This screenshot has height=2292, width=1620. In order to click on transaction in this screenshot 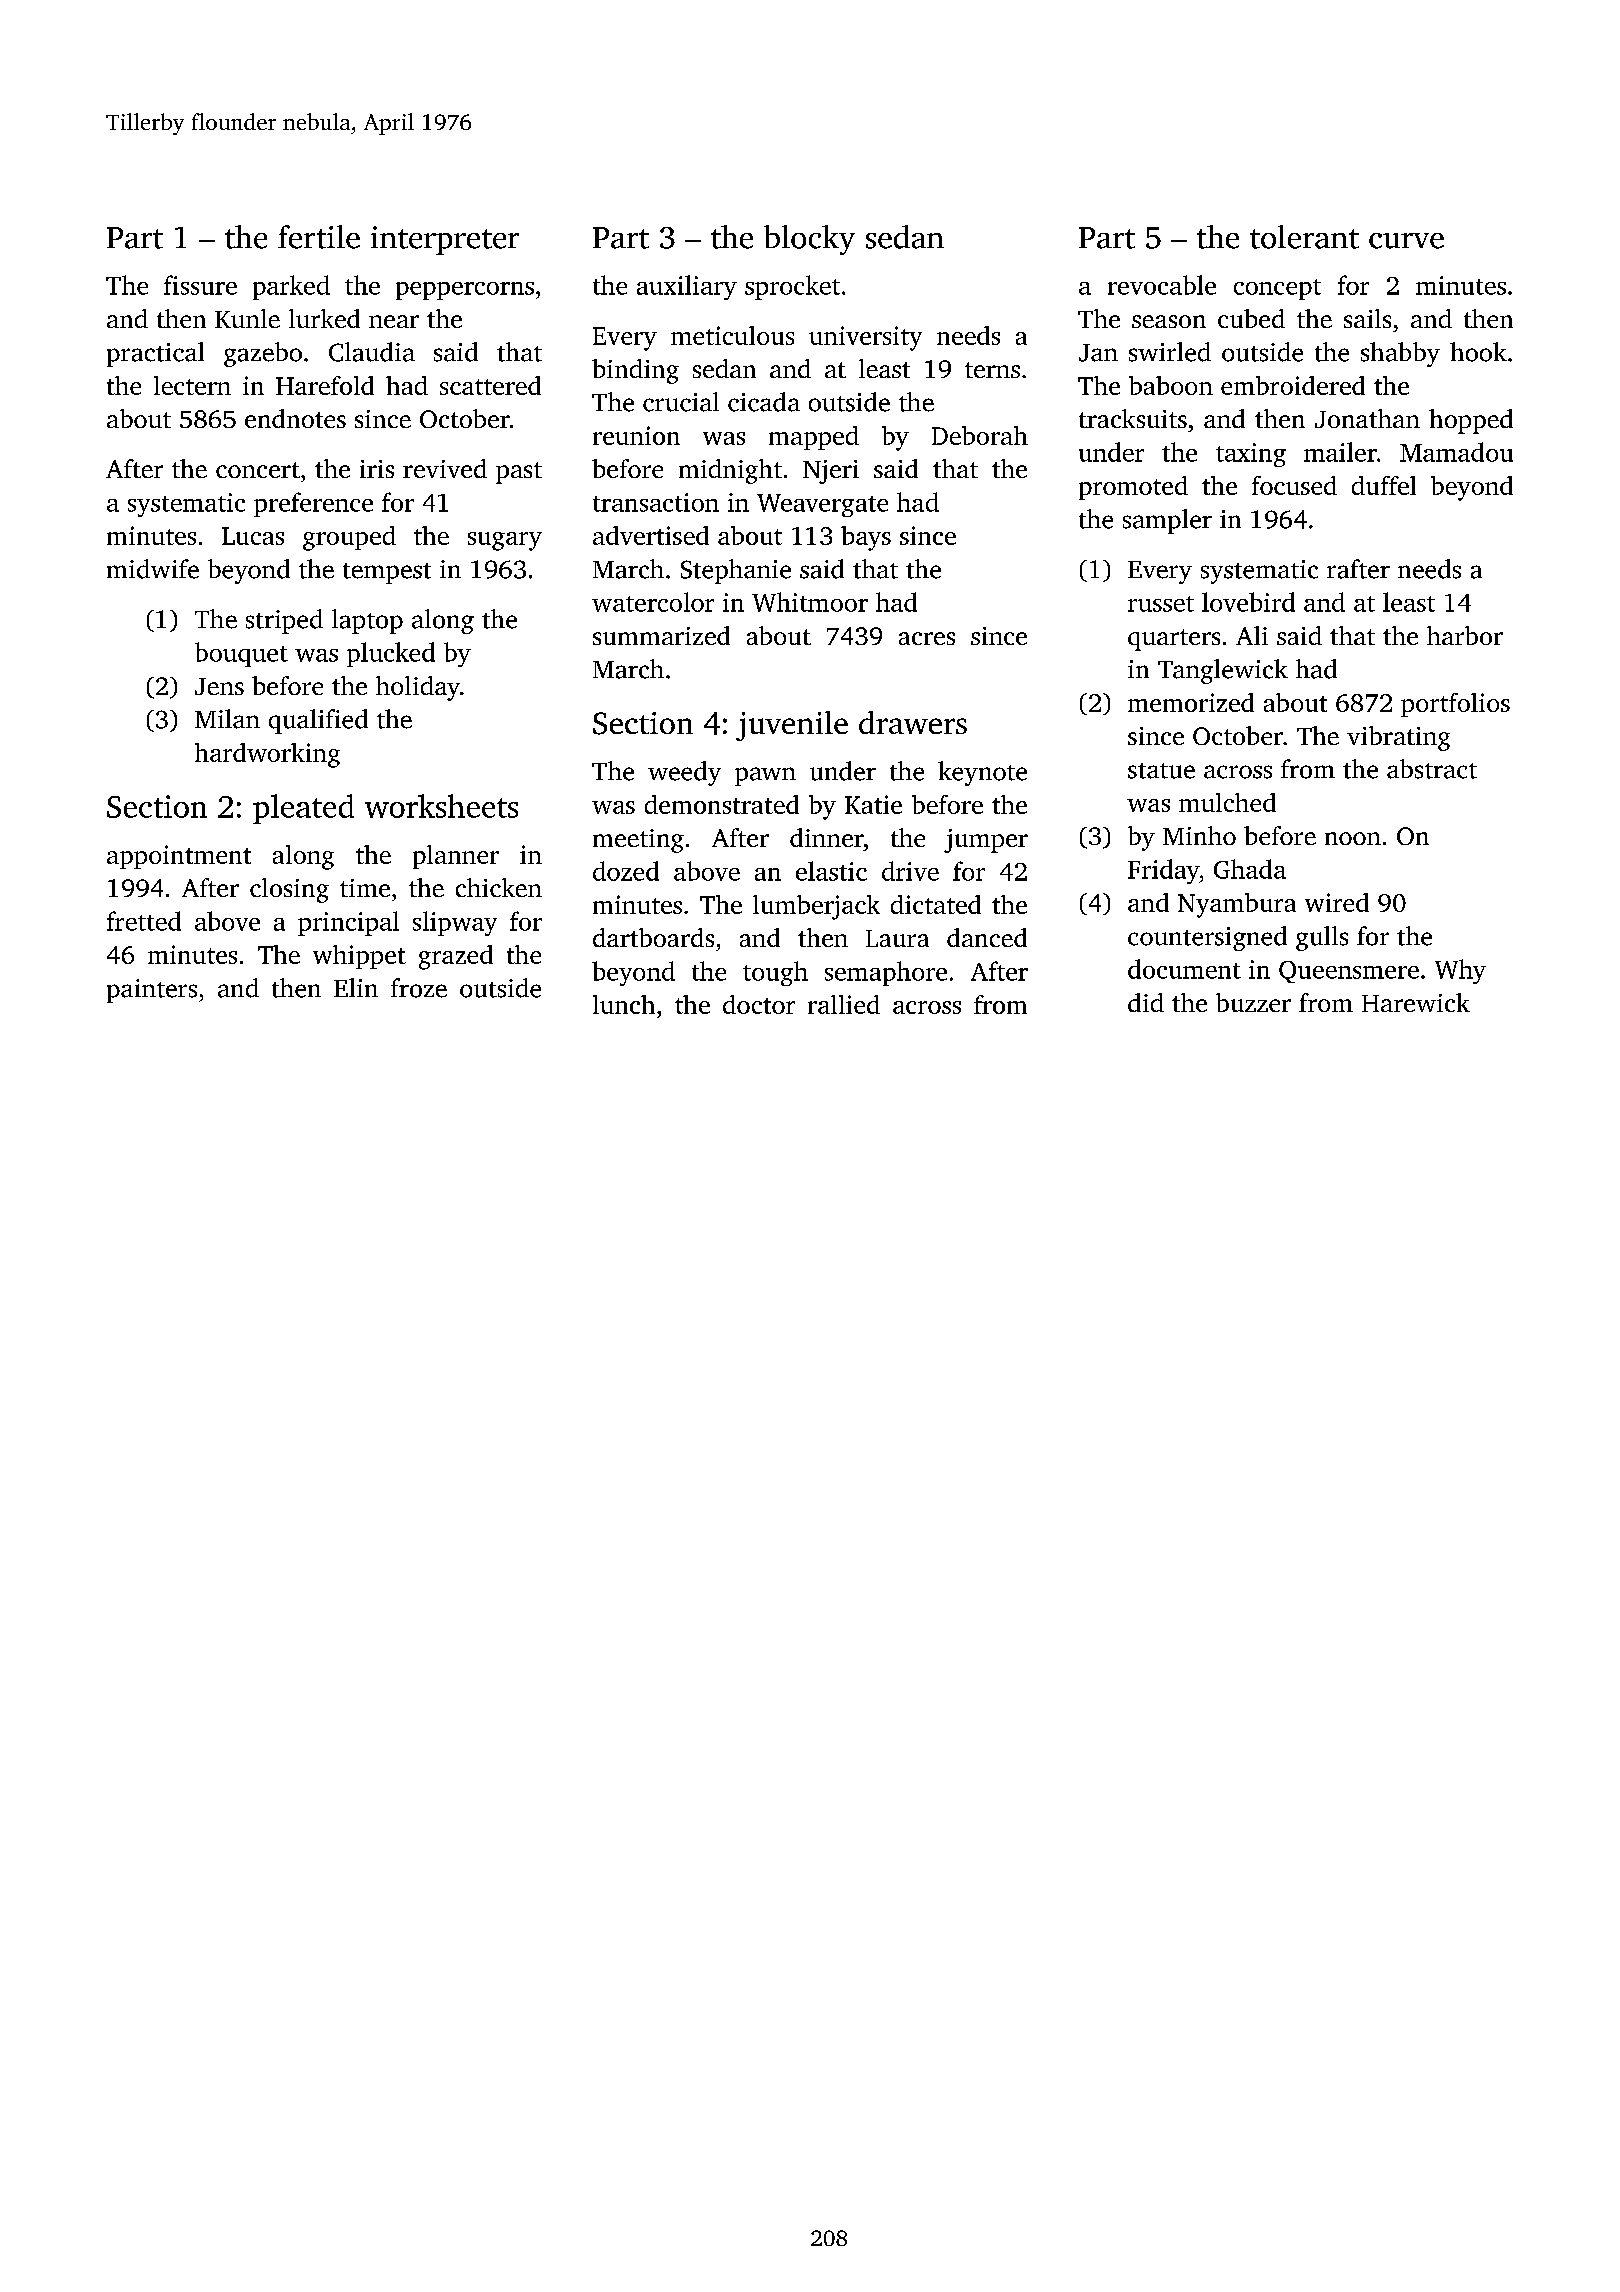, I will do `click(656, 502)`.
